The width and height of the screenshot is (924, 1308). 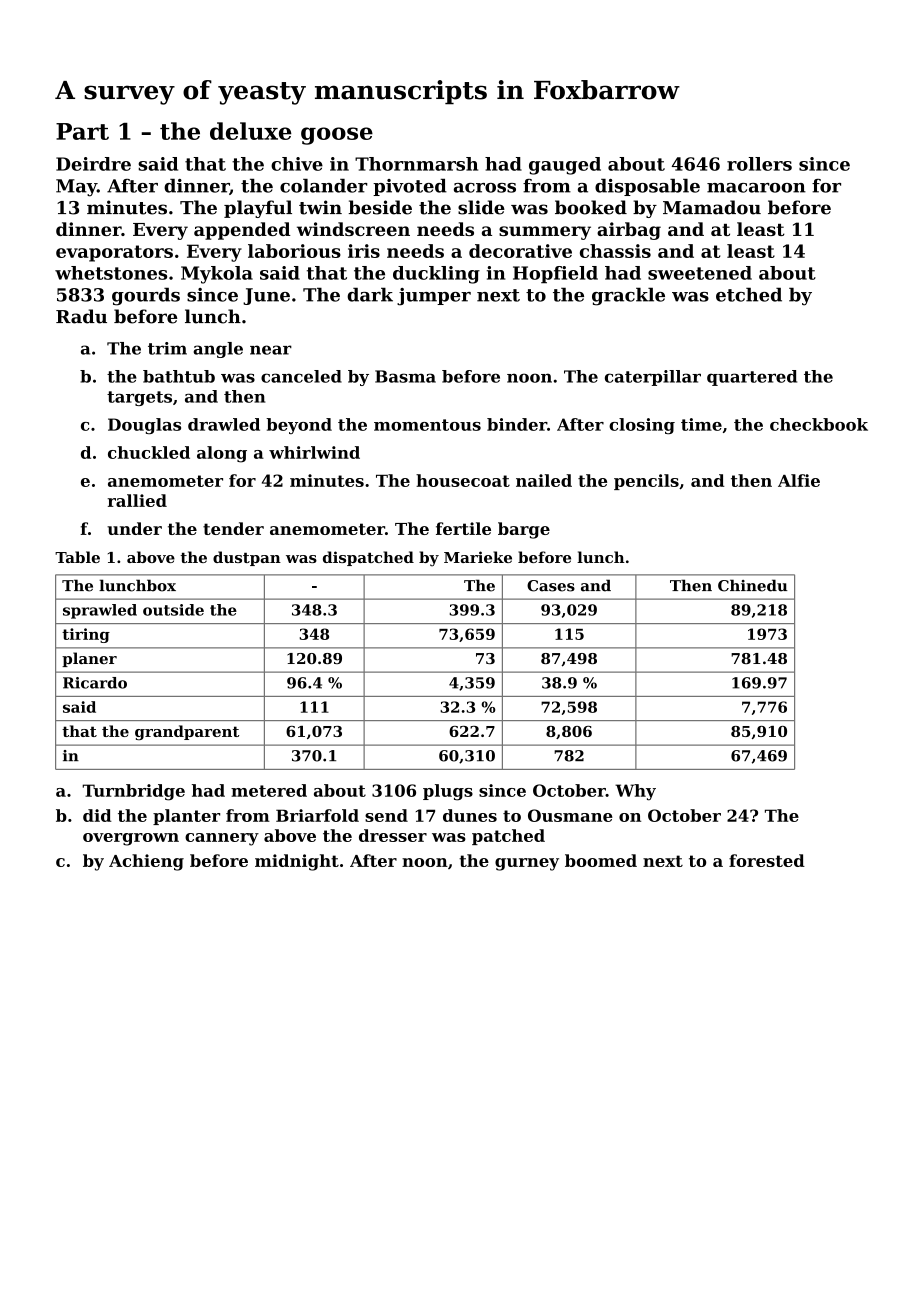 I want to click on outside, so click(x=173, y=610).
